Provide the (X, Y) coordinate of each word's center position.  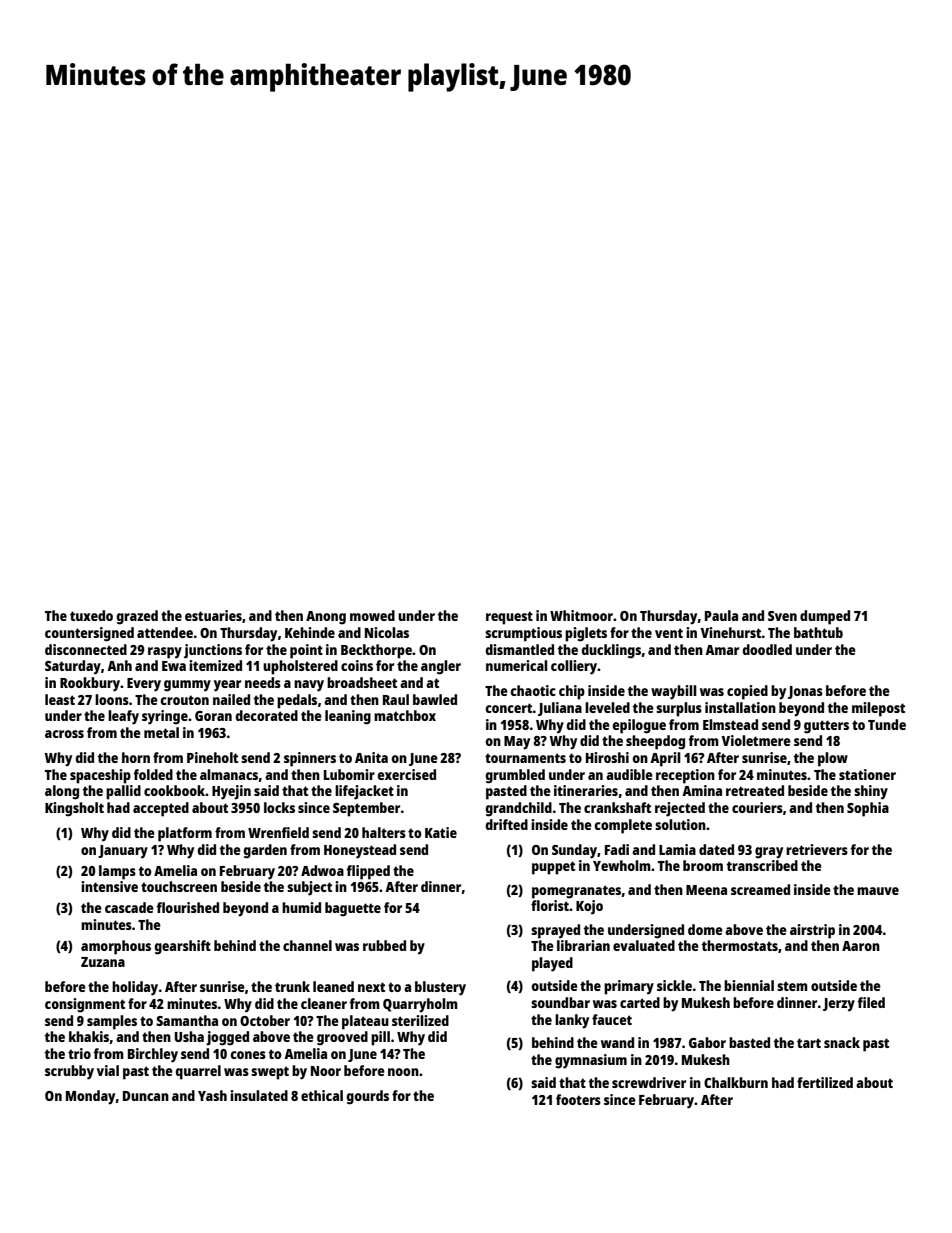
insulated (259, 1095)
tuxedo (91, 615)
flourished (188, 907)
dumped (825, 617)
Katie (441, 832)
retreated (755, 790)
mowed (372, 615)
